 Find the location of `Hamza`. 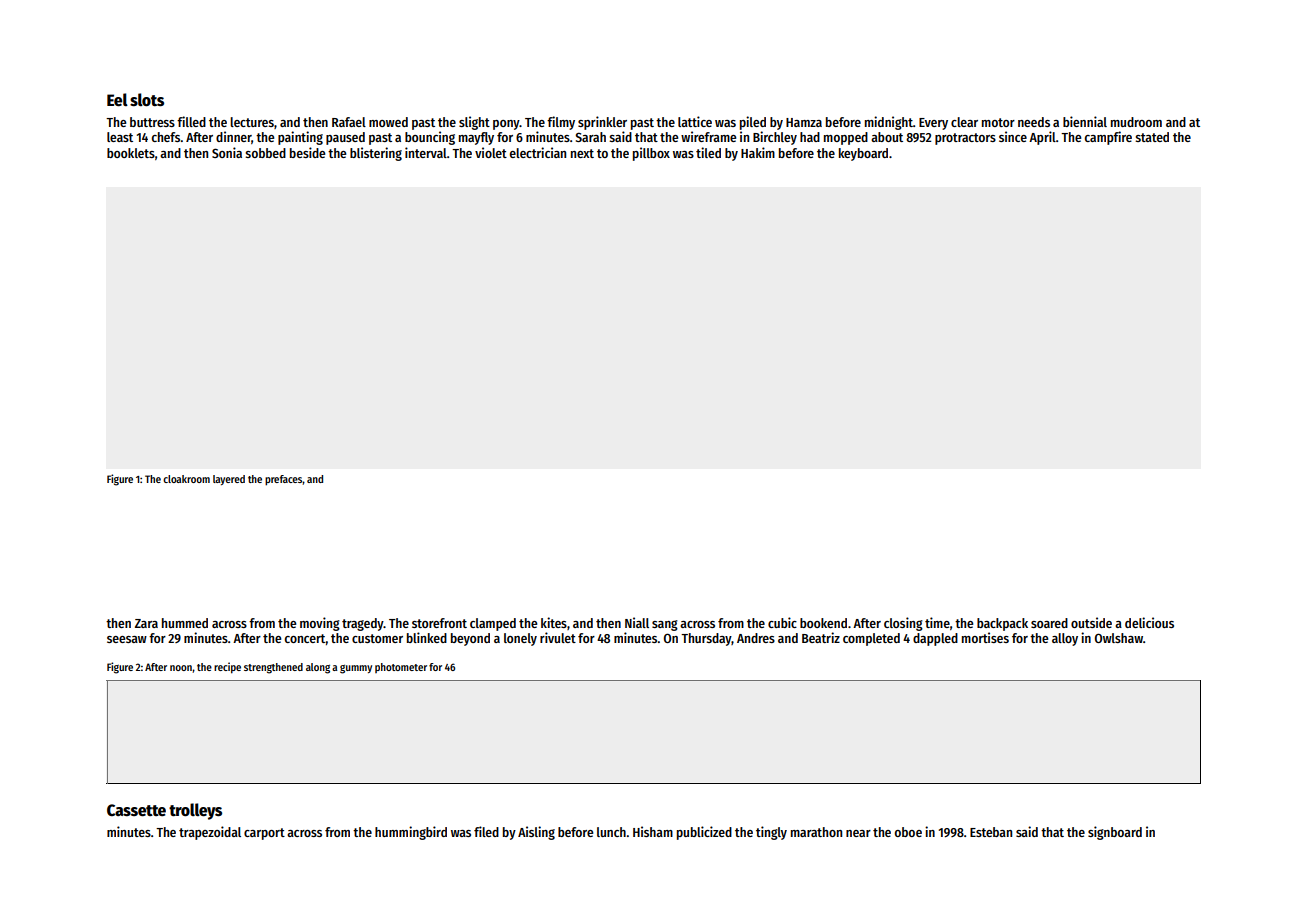

Hamza is located at coordinates (804, 122).
